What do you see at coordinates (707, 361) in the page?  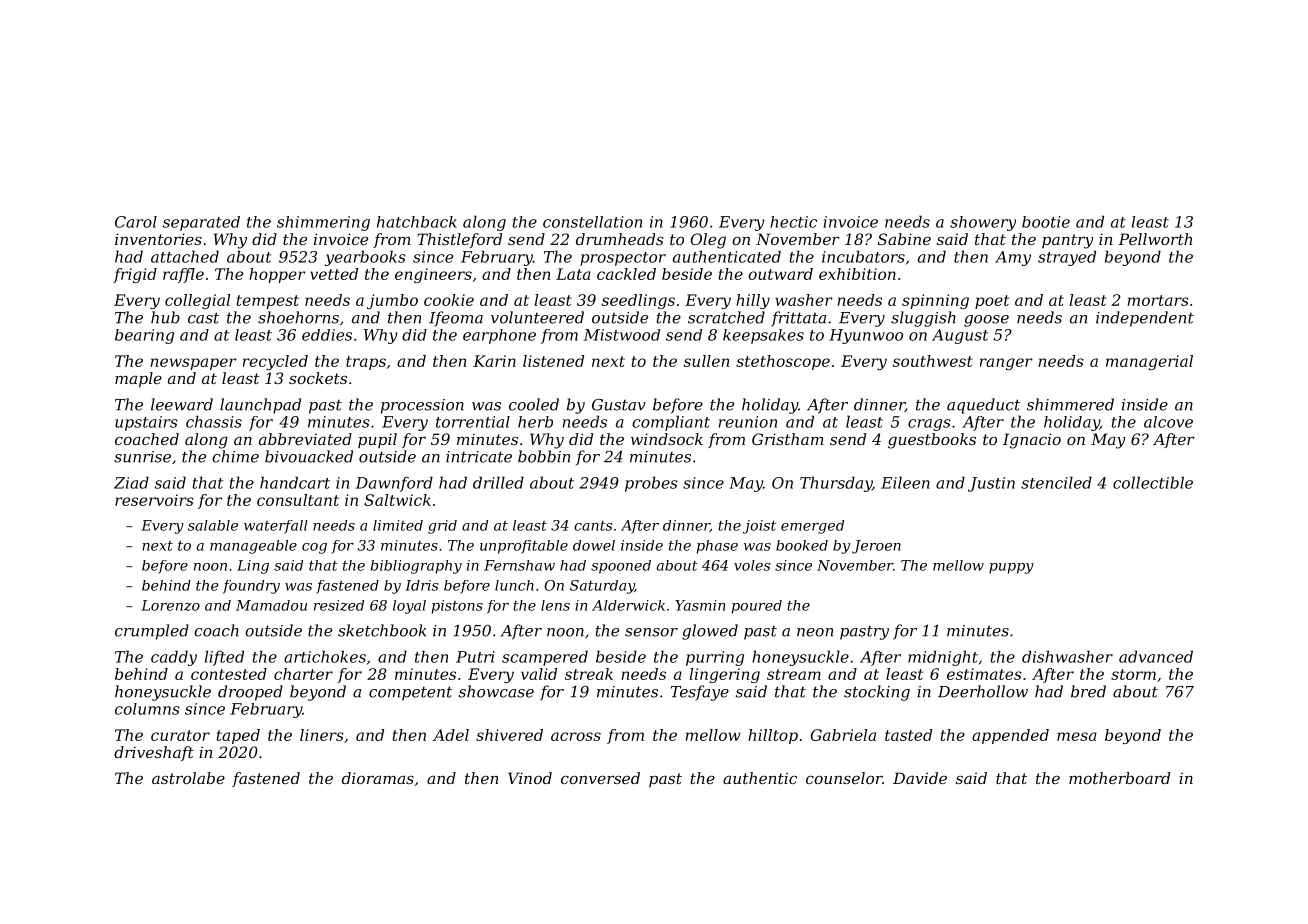 I see `sullen` at bounding box center [707, 361].
